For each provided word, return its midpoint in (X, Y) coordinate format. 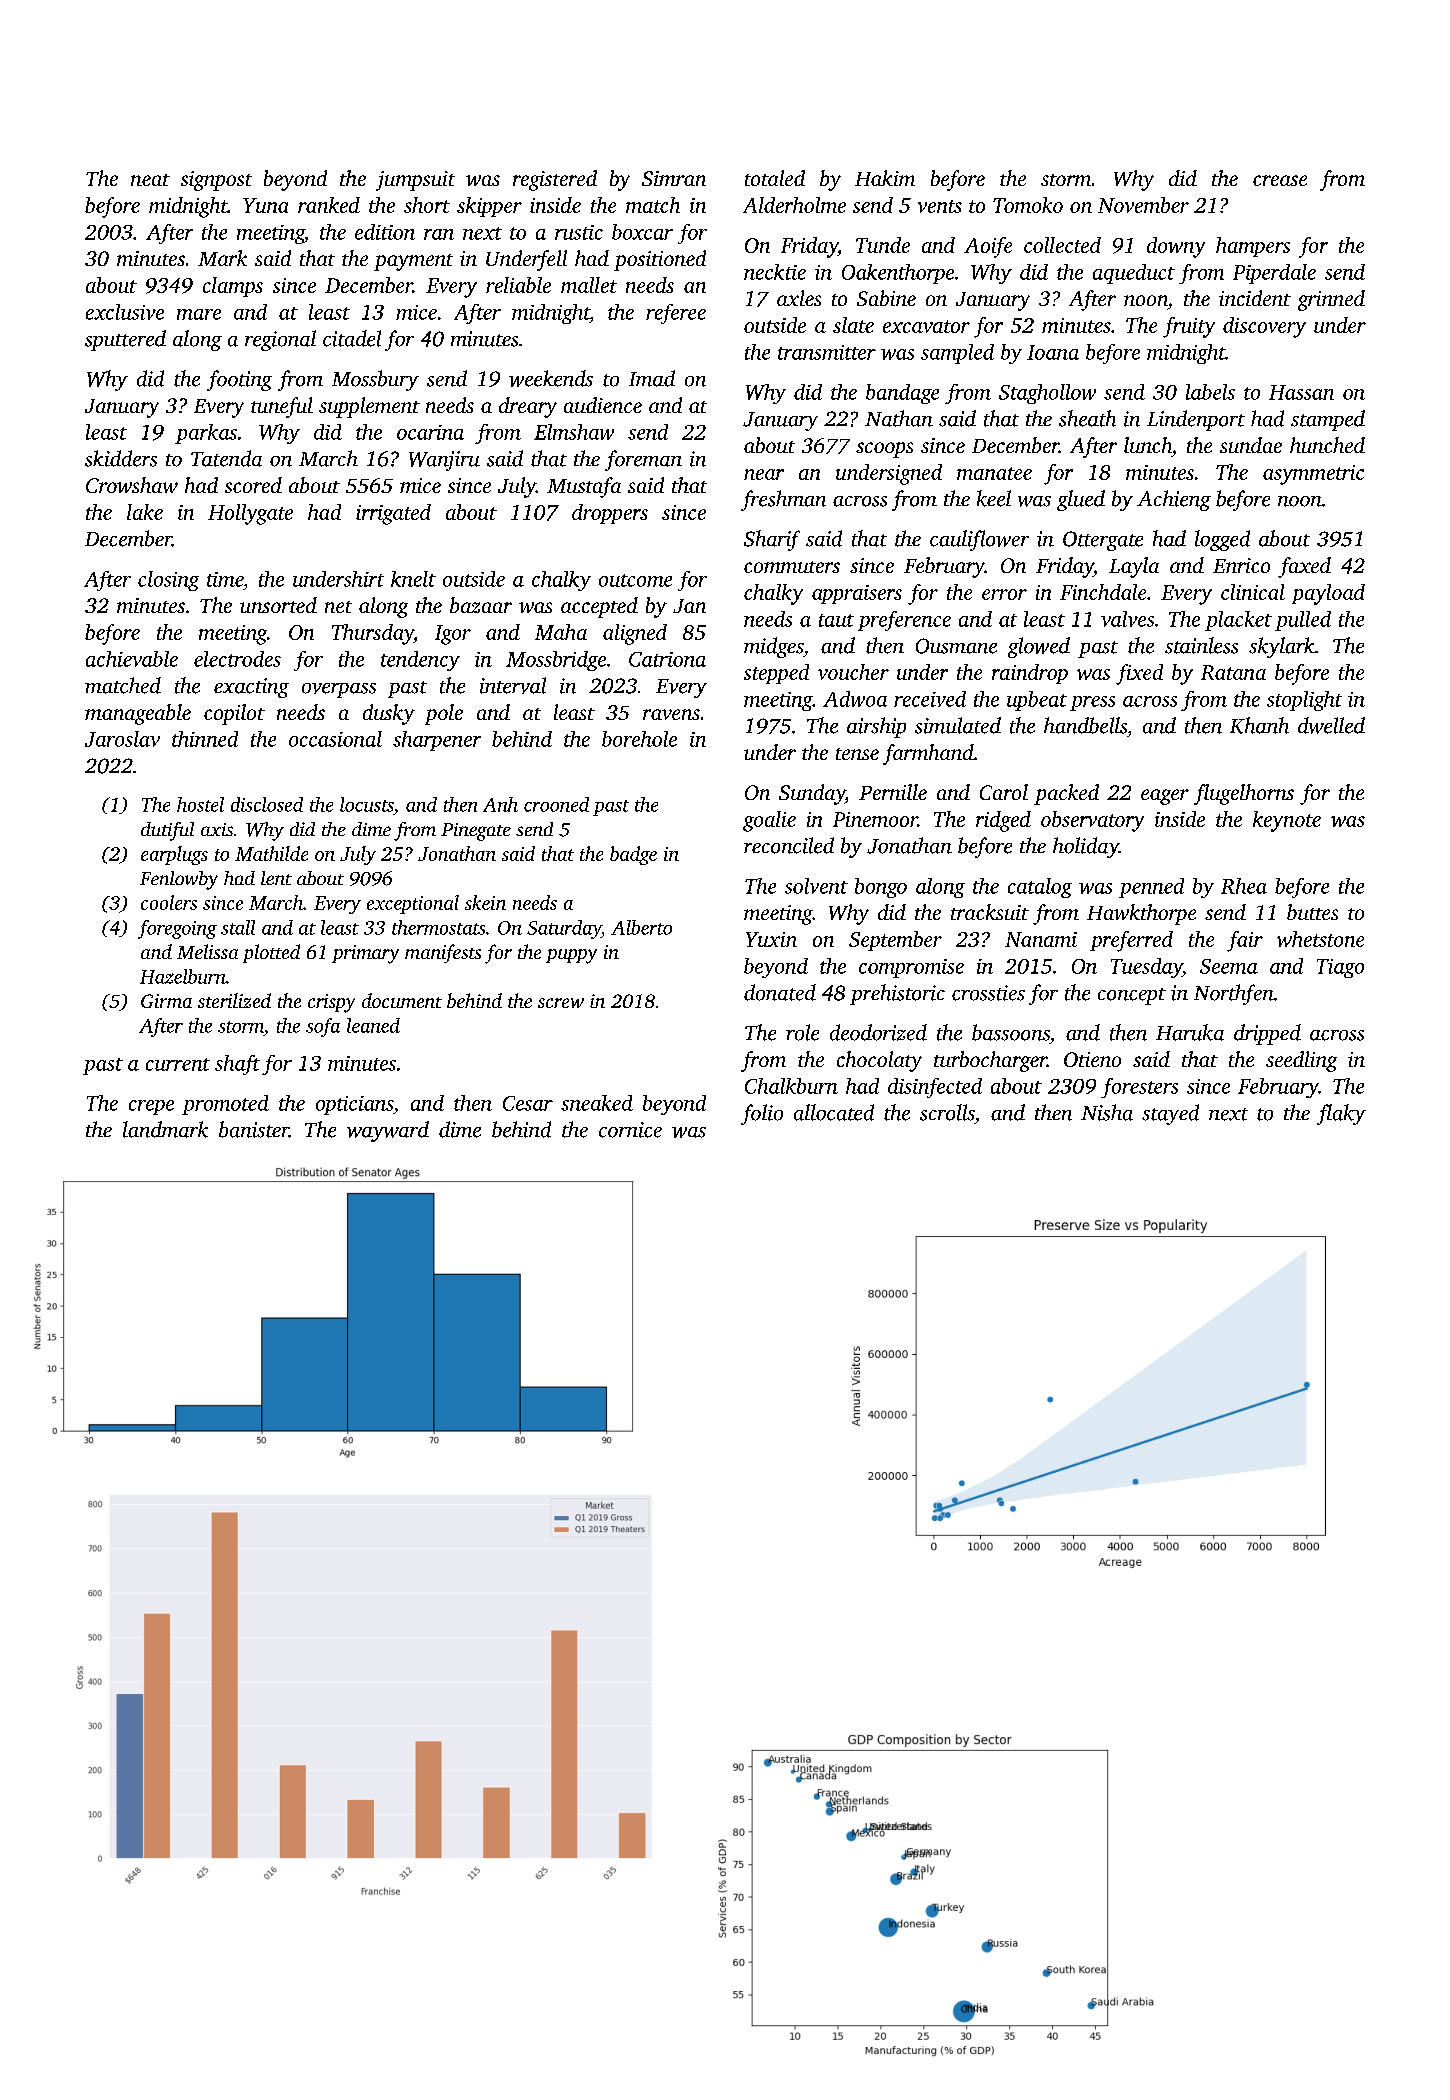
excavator (926, 326)
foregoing (177, 929)
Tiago (1340, 968)
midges (773, 647)
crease (1280, 180)
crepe (151, 1107)
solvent (816, 886)
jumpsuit (415, 181)
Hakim (885, 178)
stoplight (1304, 701)
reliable (518, 285)
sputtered (125, 340)
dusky (389, 714)
